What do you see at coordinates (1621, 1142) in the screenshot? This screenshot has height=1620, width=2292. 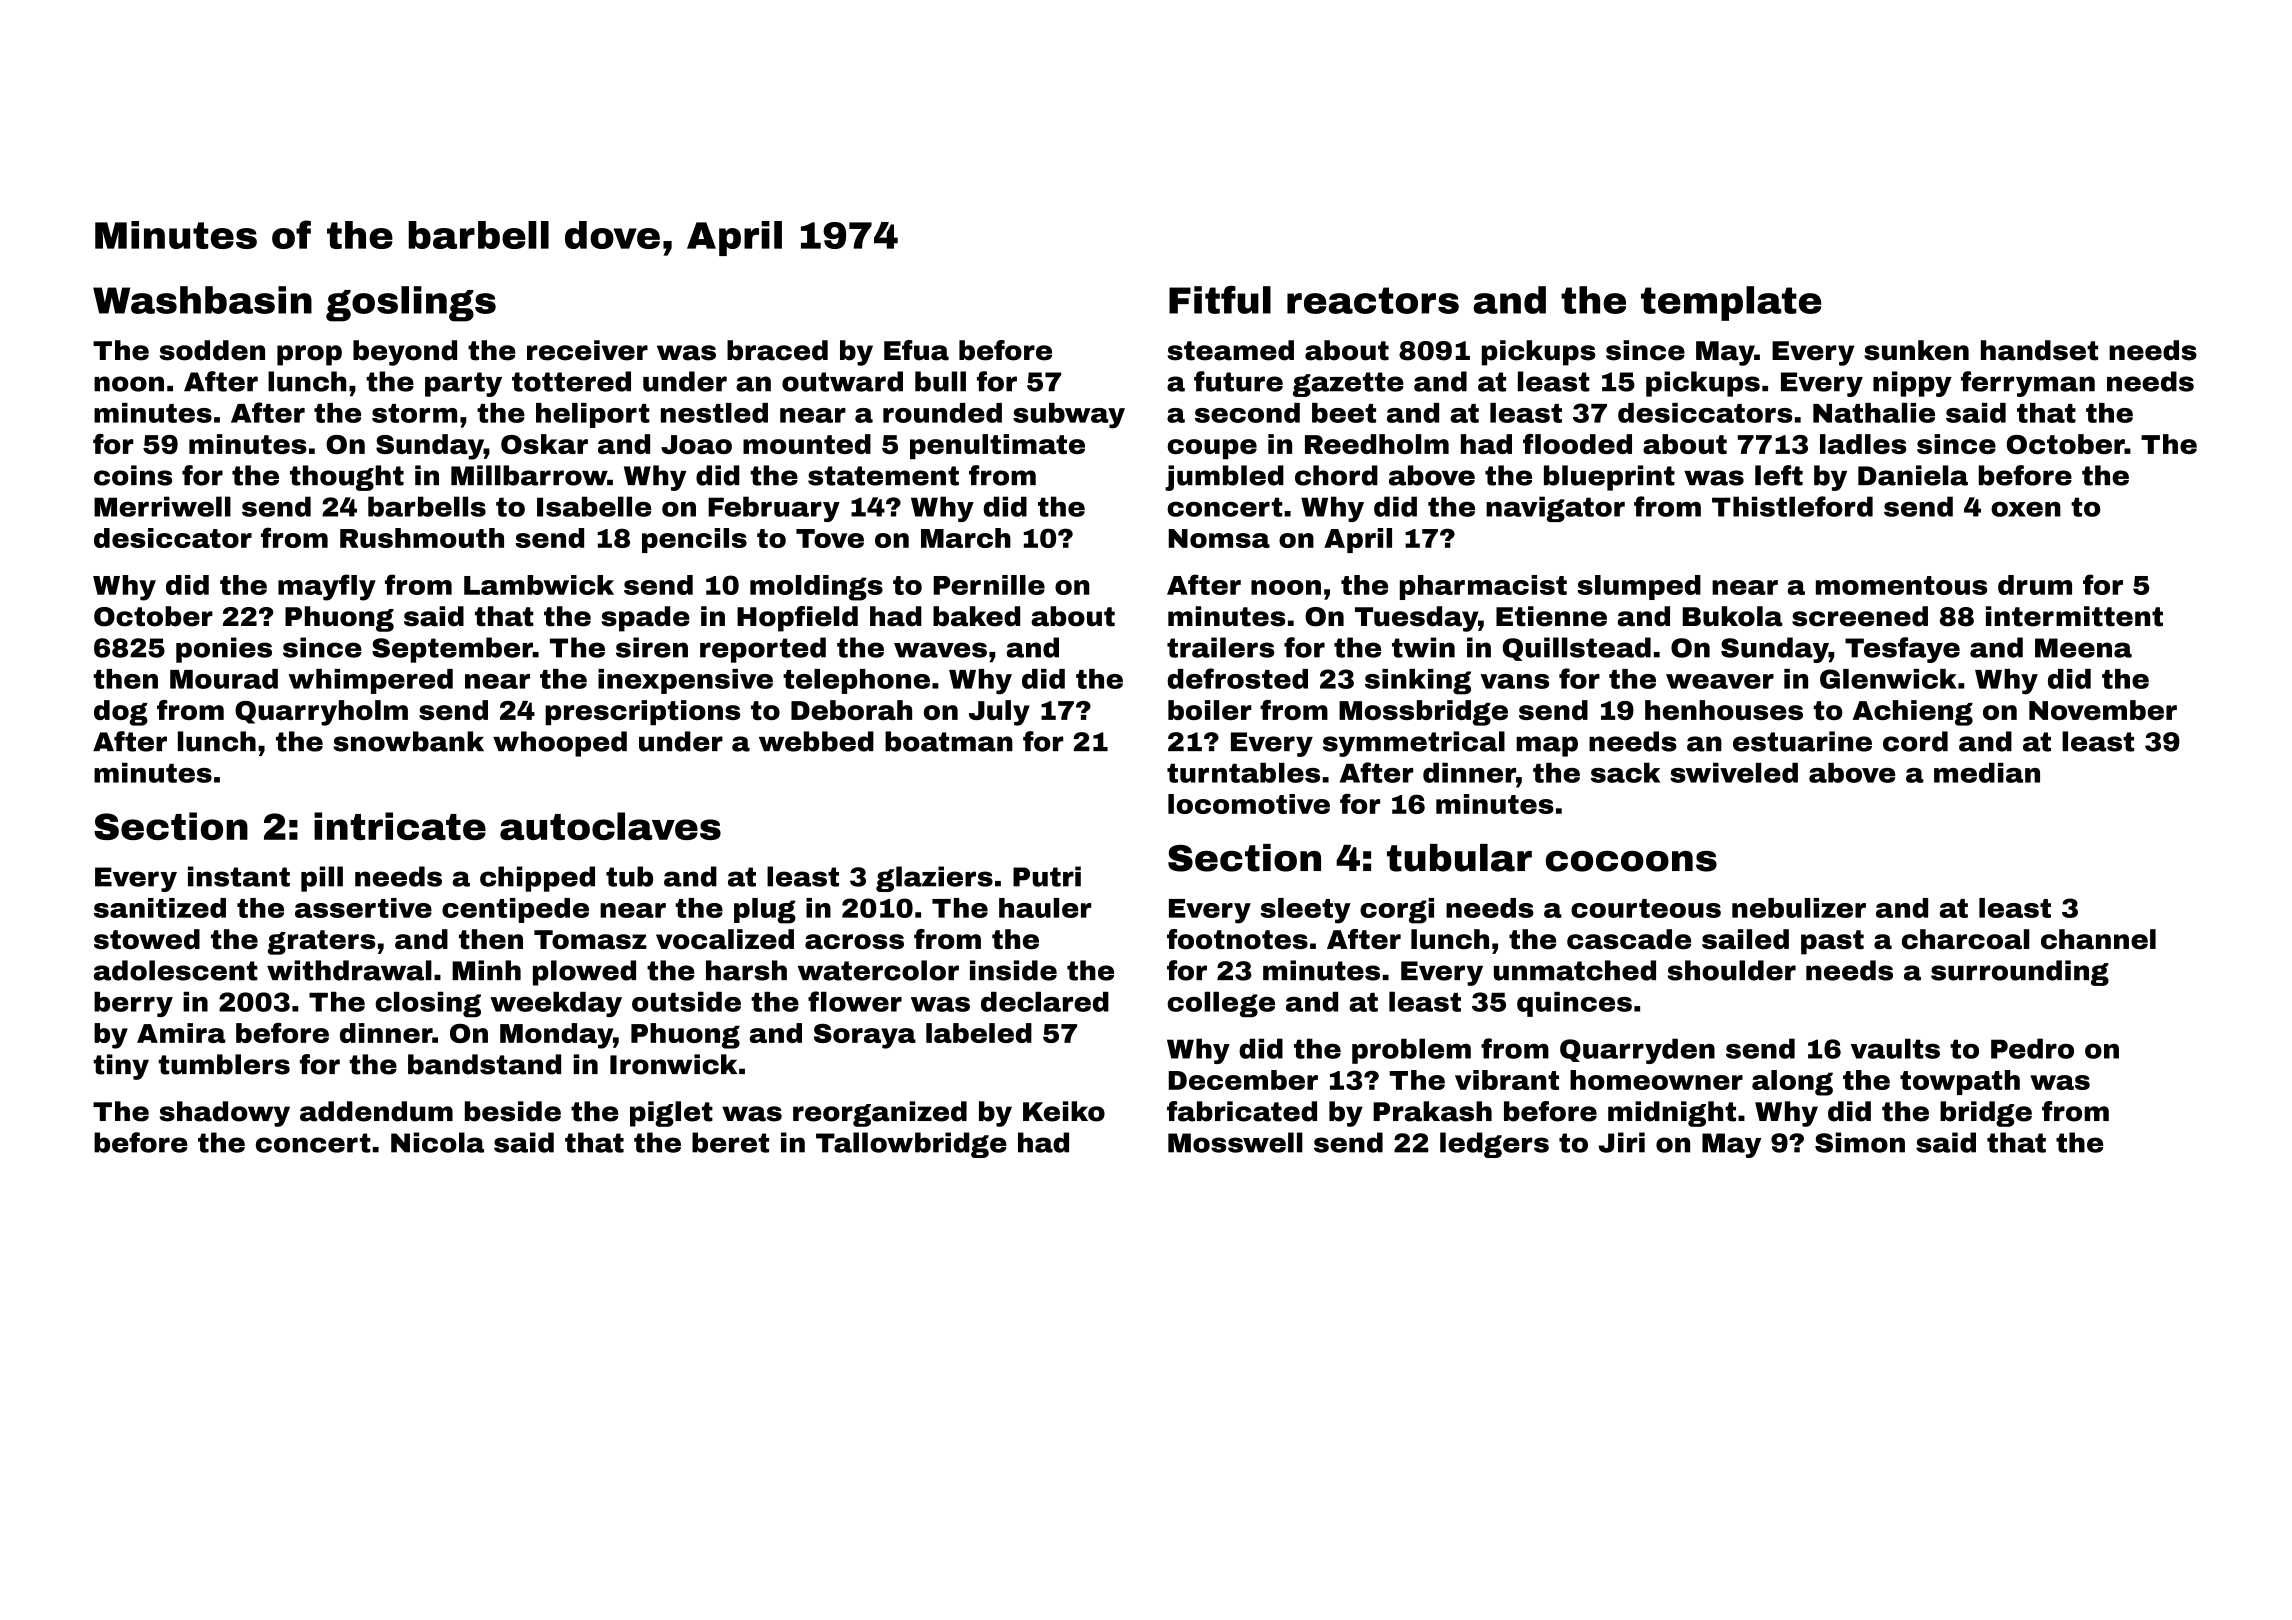 I see `Jiri` at bounding box center [1621, 1142].
